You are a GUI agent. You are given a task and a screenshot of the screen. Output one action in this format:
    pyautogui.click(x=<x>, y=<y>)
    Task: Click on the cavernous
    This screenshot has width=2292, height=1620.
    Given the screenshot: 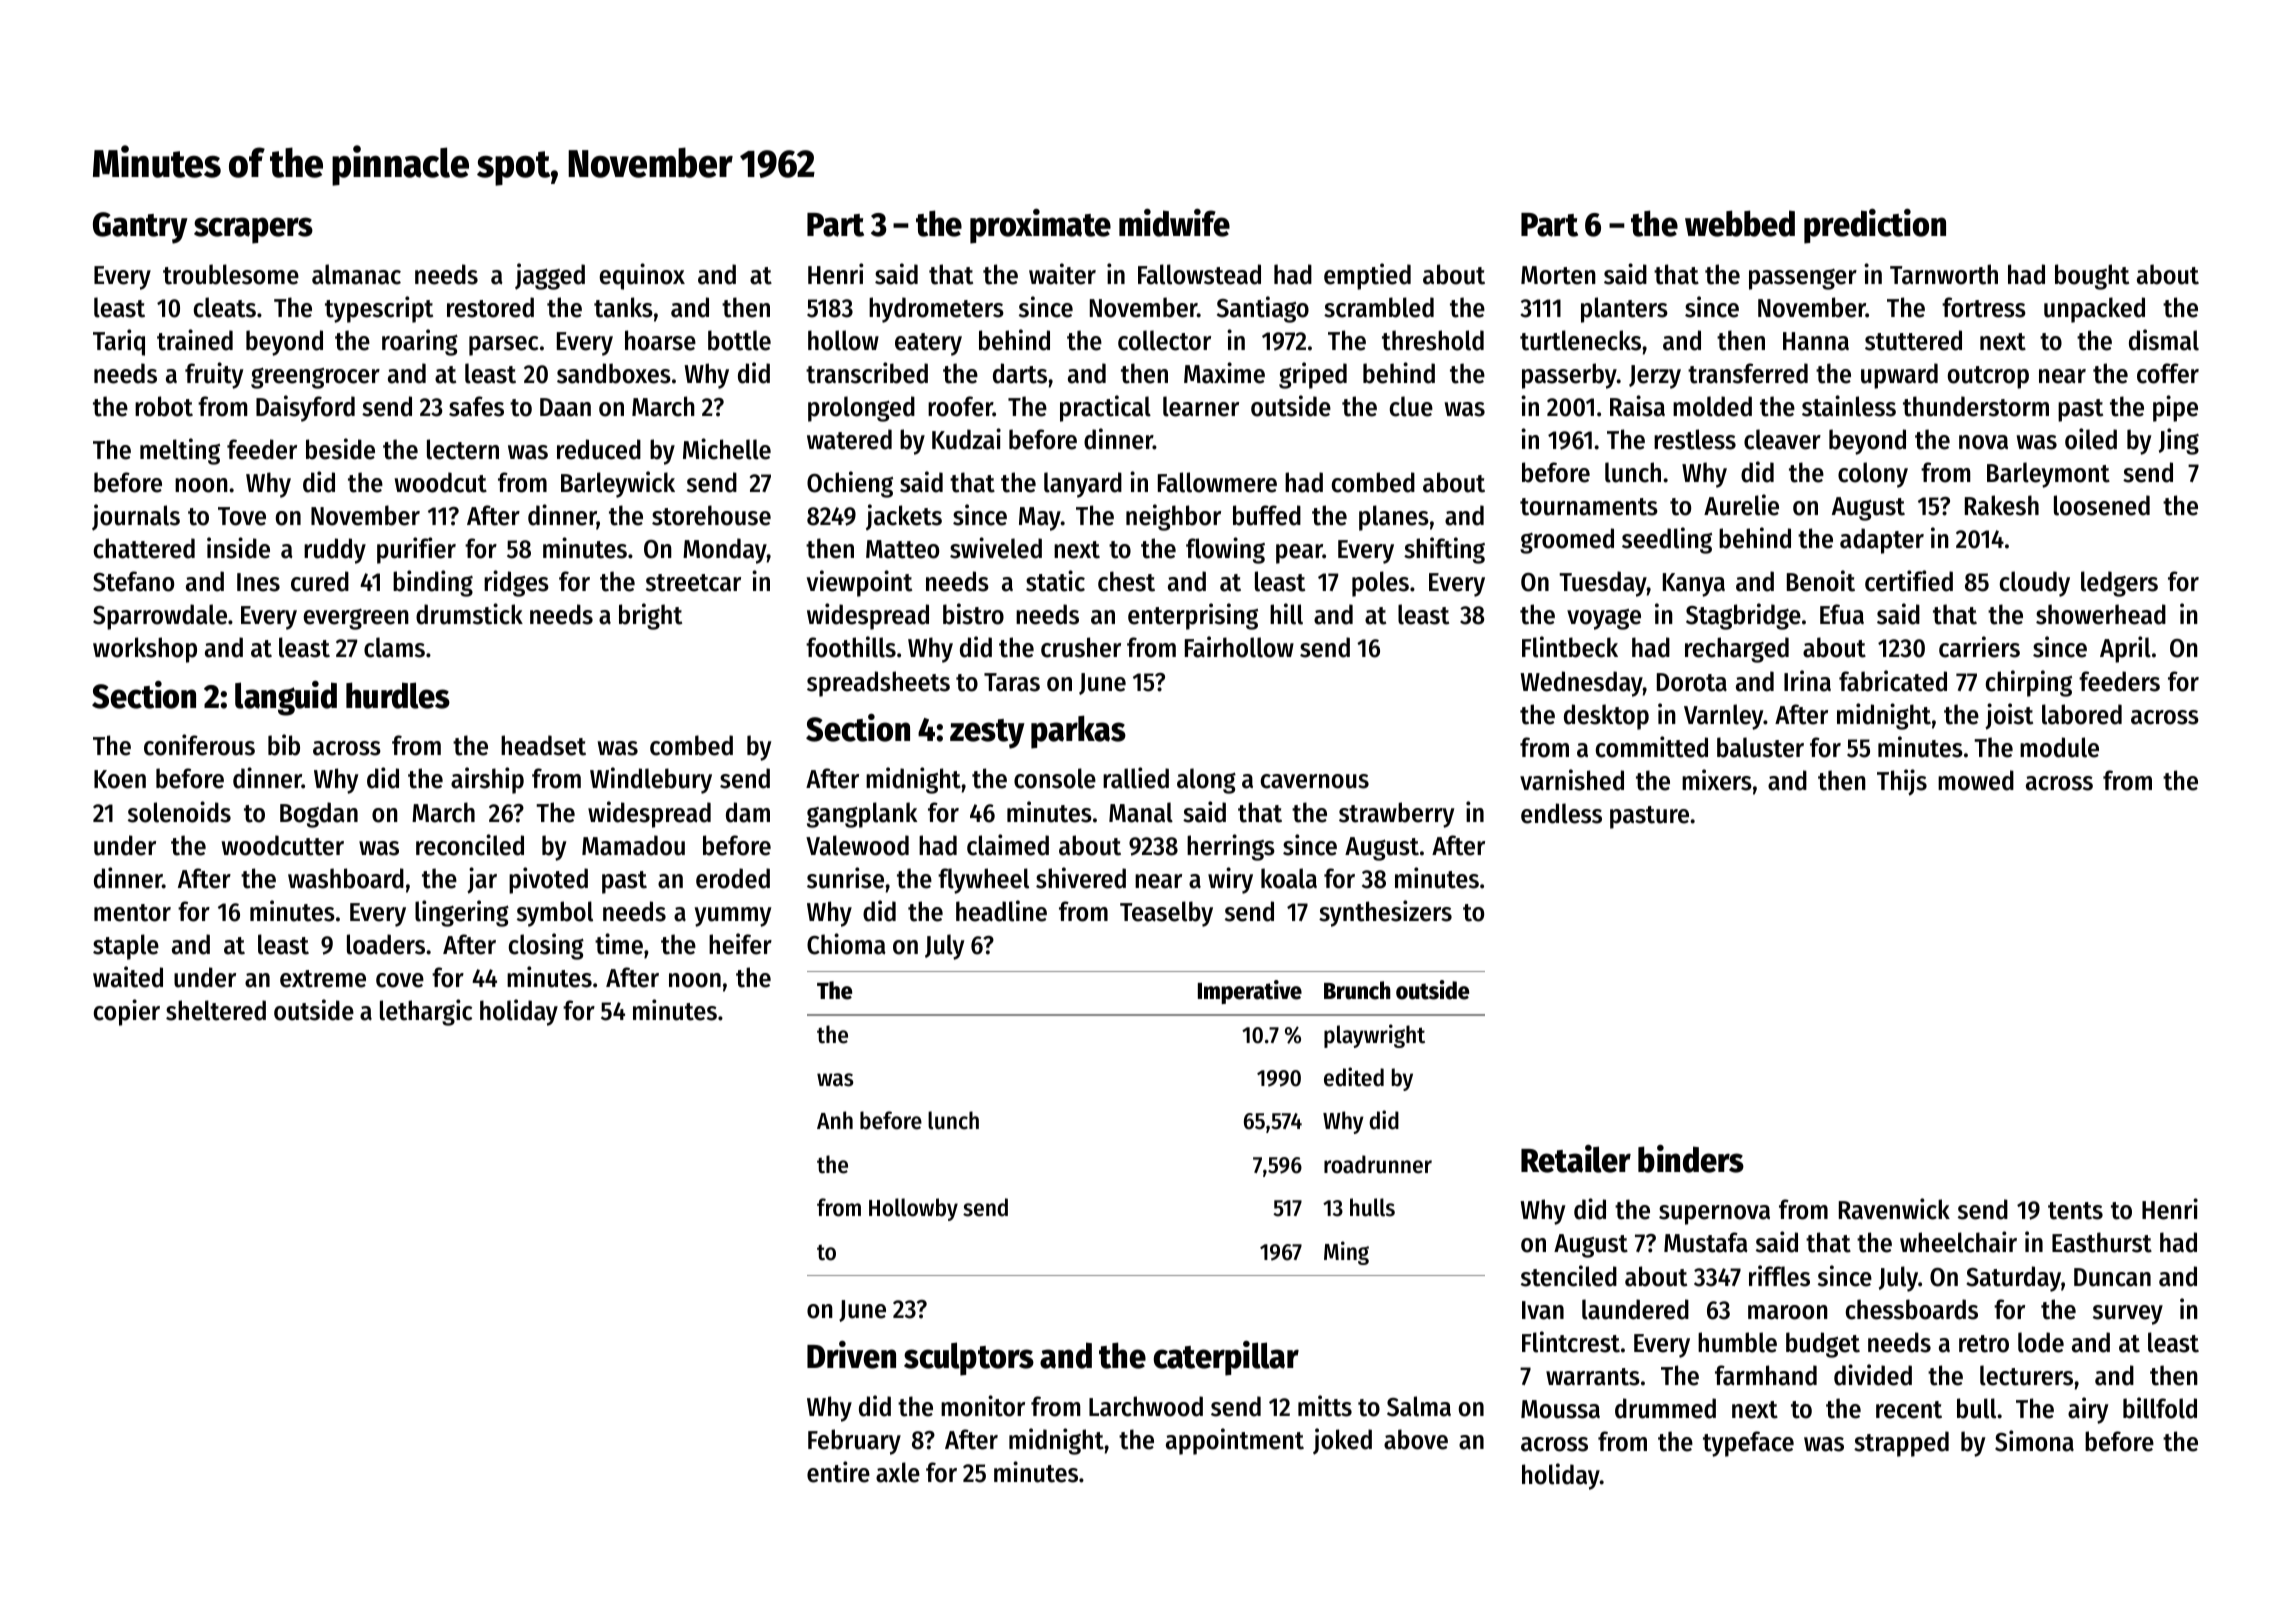 What is the action you would take?
    pyautogui.click(x=1315, y=781)
